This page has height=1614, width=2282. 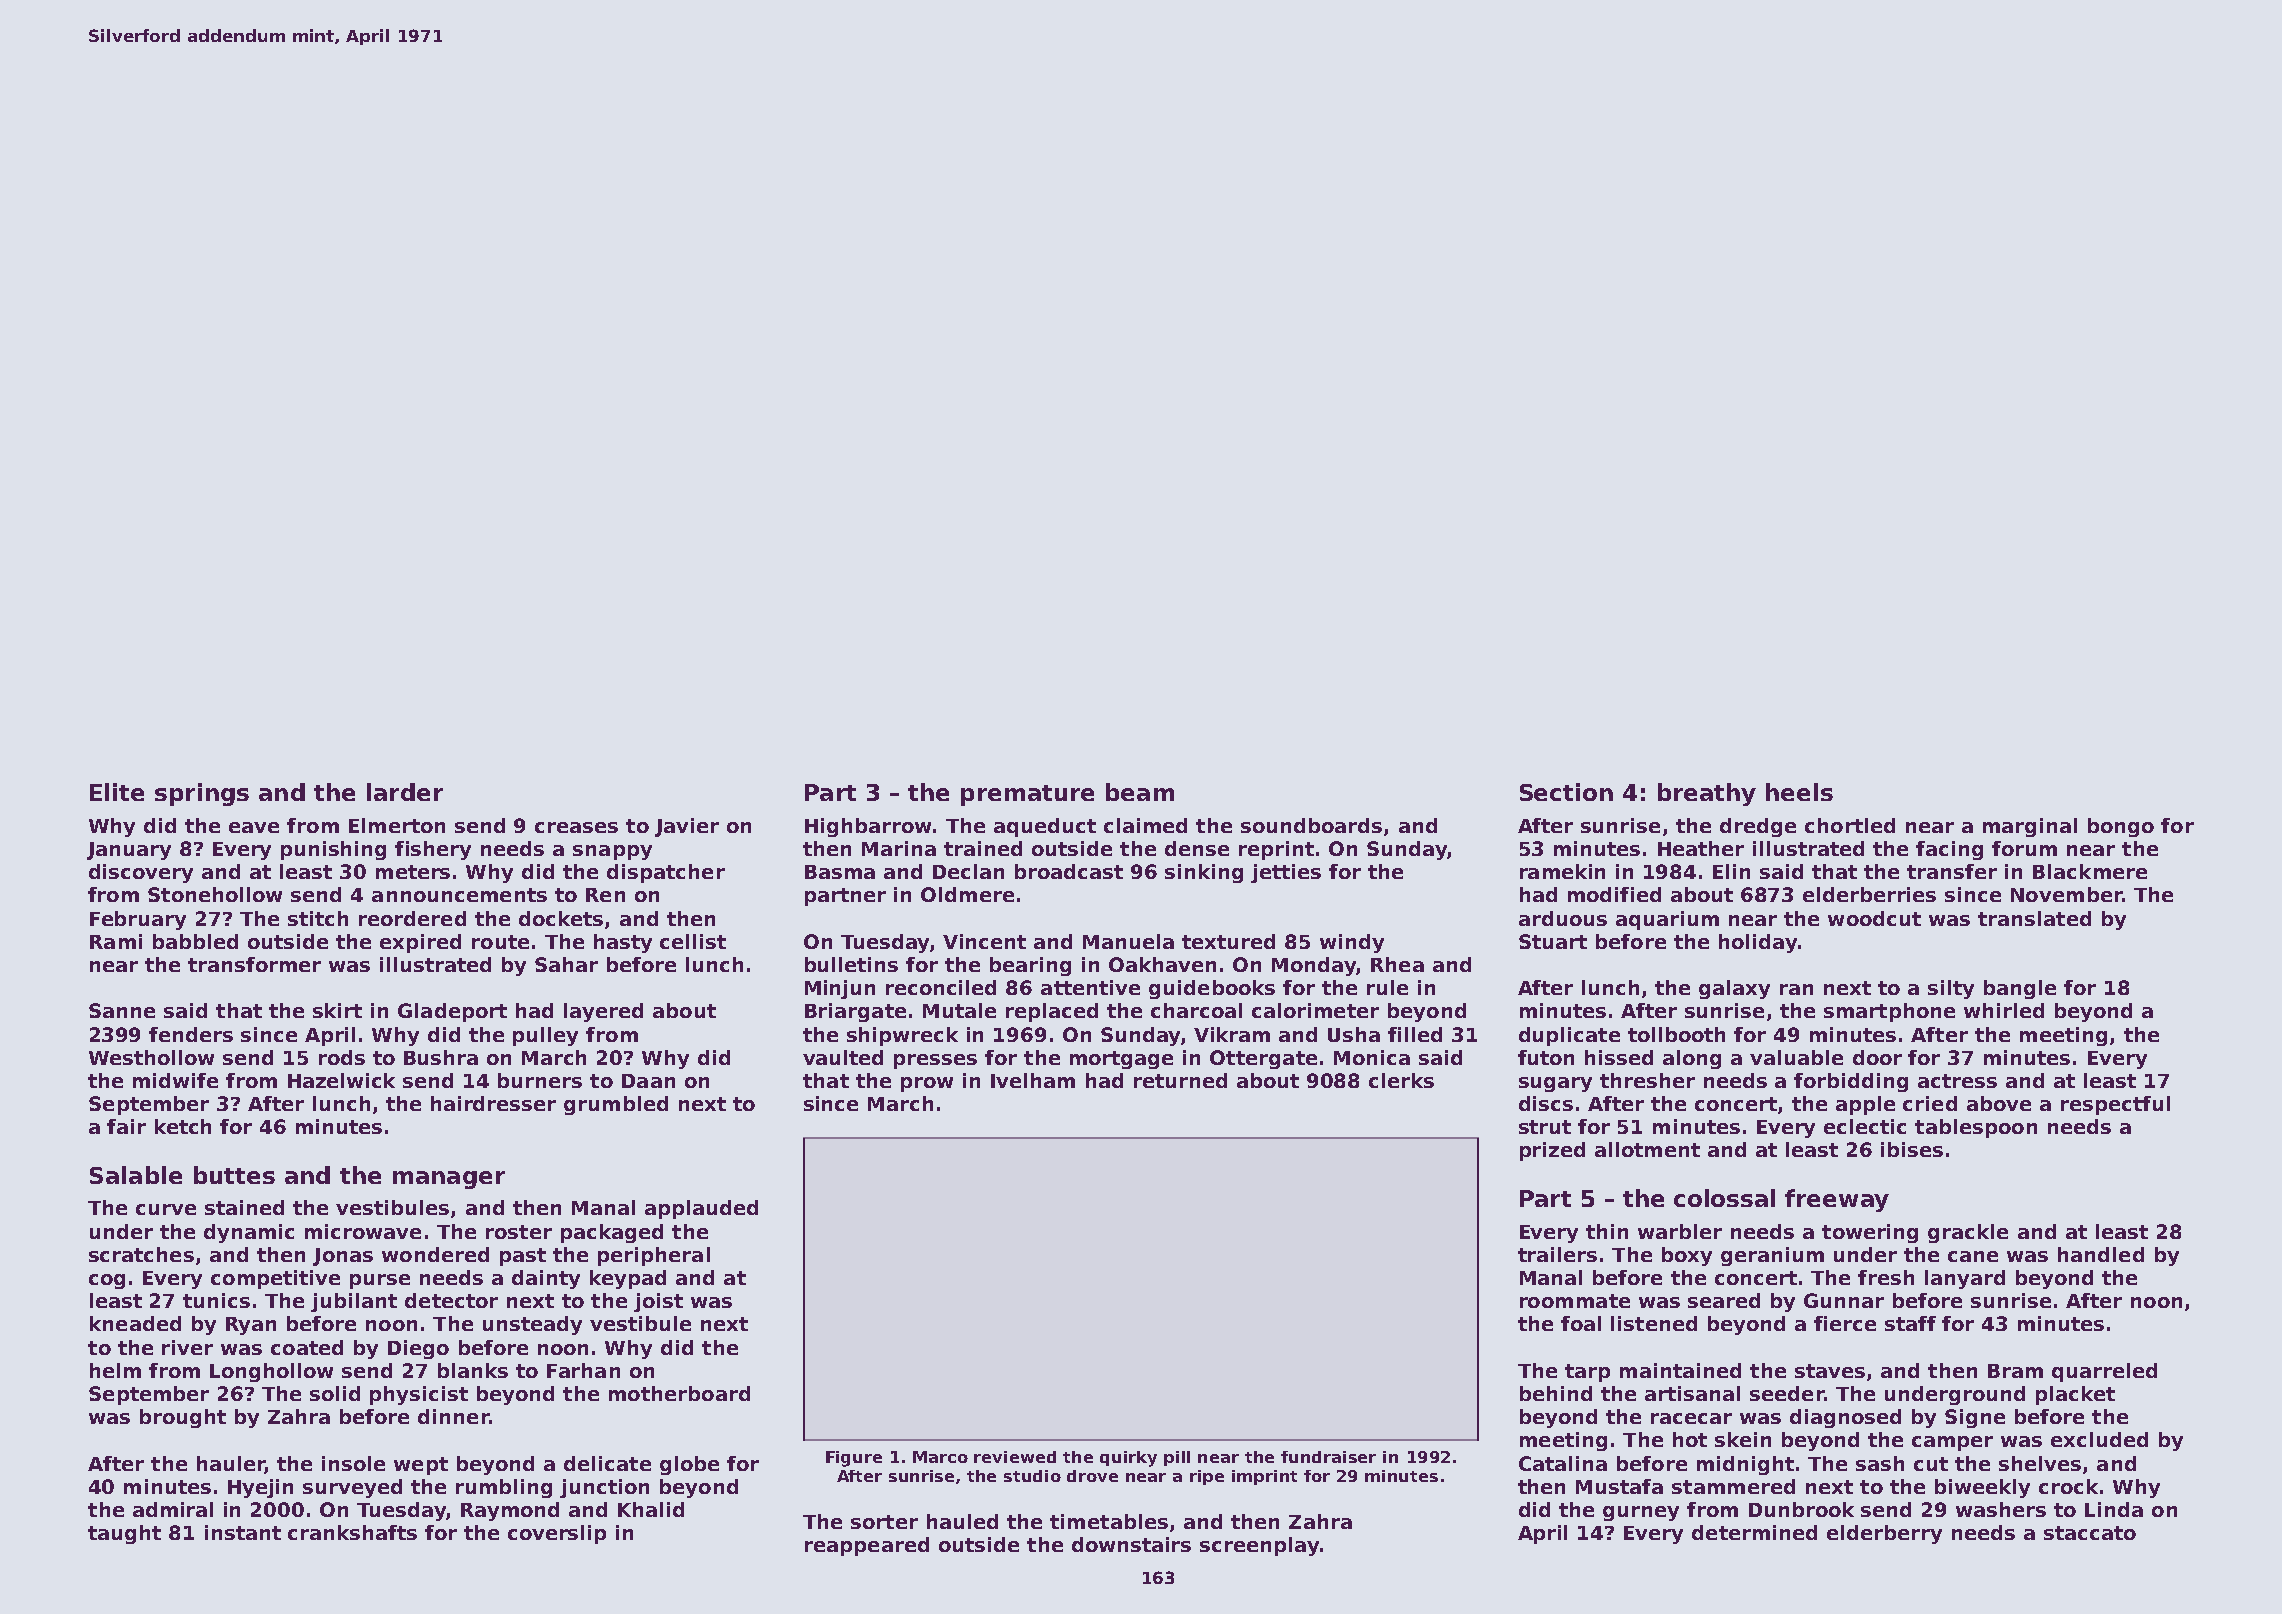 What do you see at coordinates (654, 1256) in the page?
I see `peripheral` at bounding box center [654, 1256].
